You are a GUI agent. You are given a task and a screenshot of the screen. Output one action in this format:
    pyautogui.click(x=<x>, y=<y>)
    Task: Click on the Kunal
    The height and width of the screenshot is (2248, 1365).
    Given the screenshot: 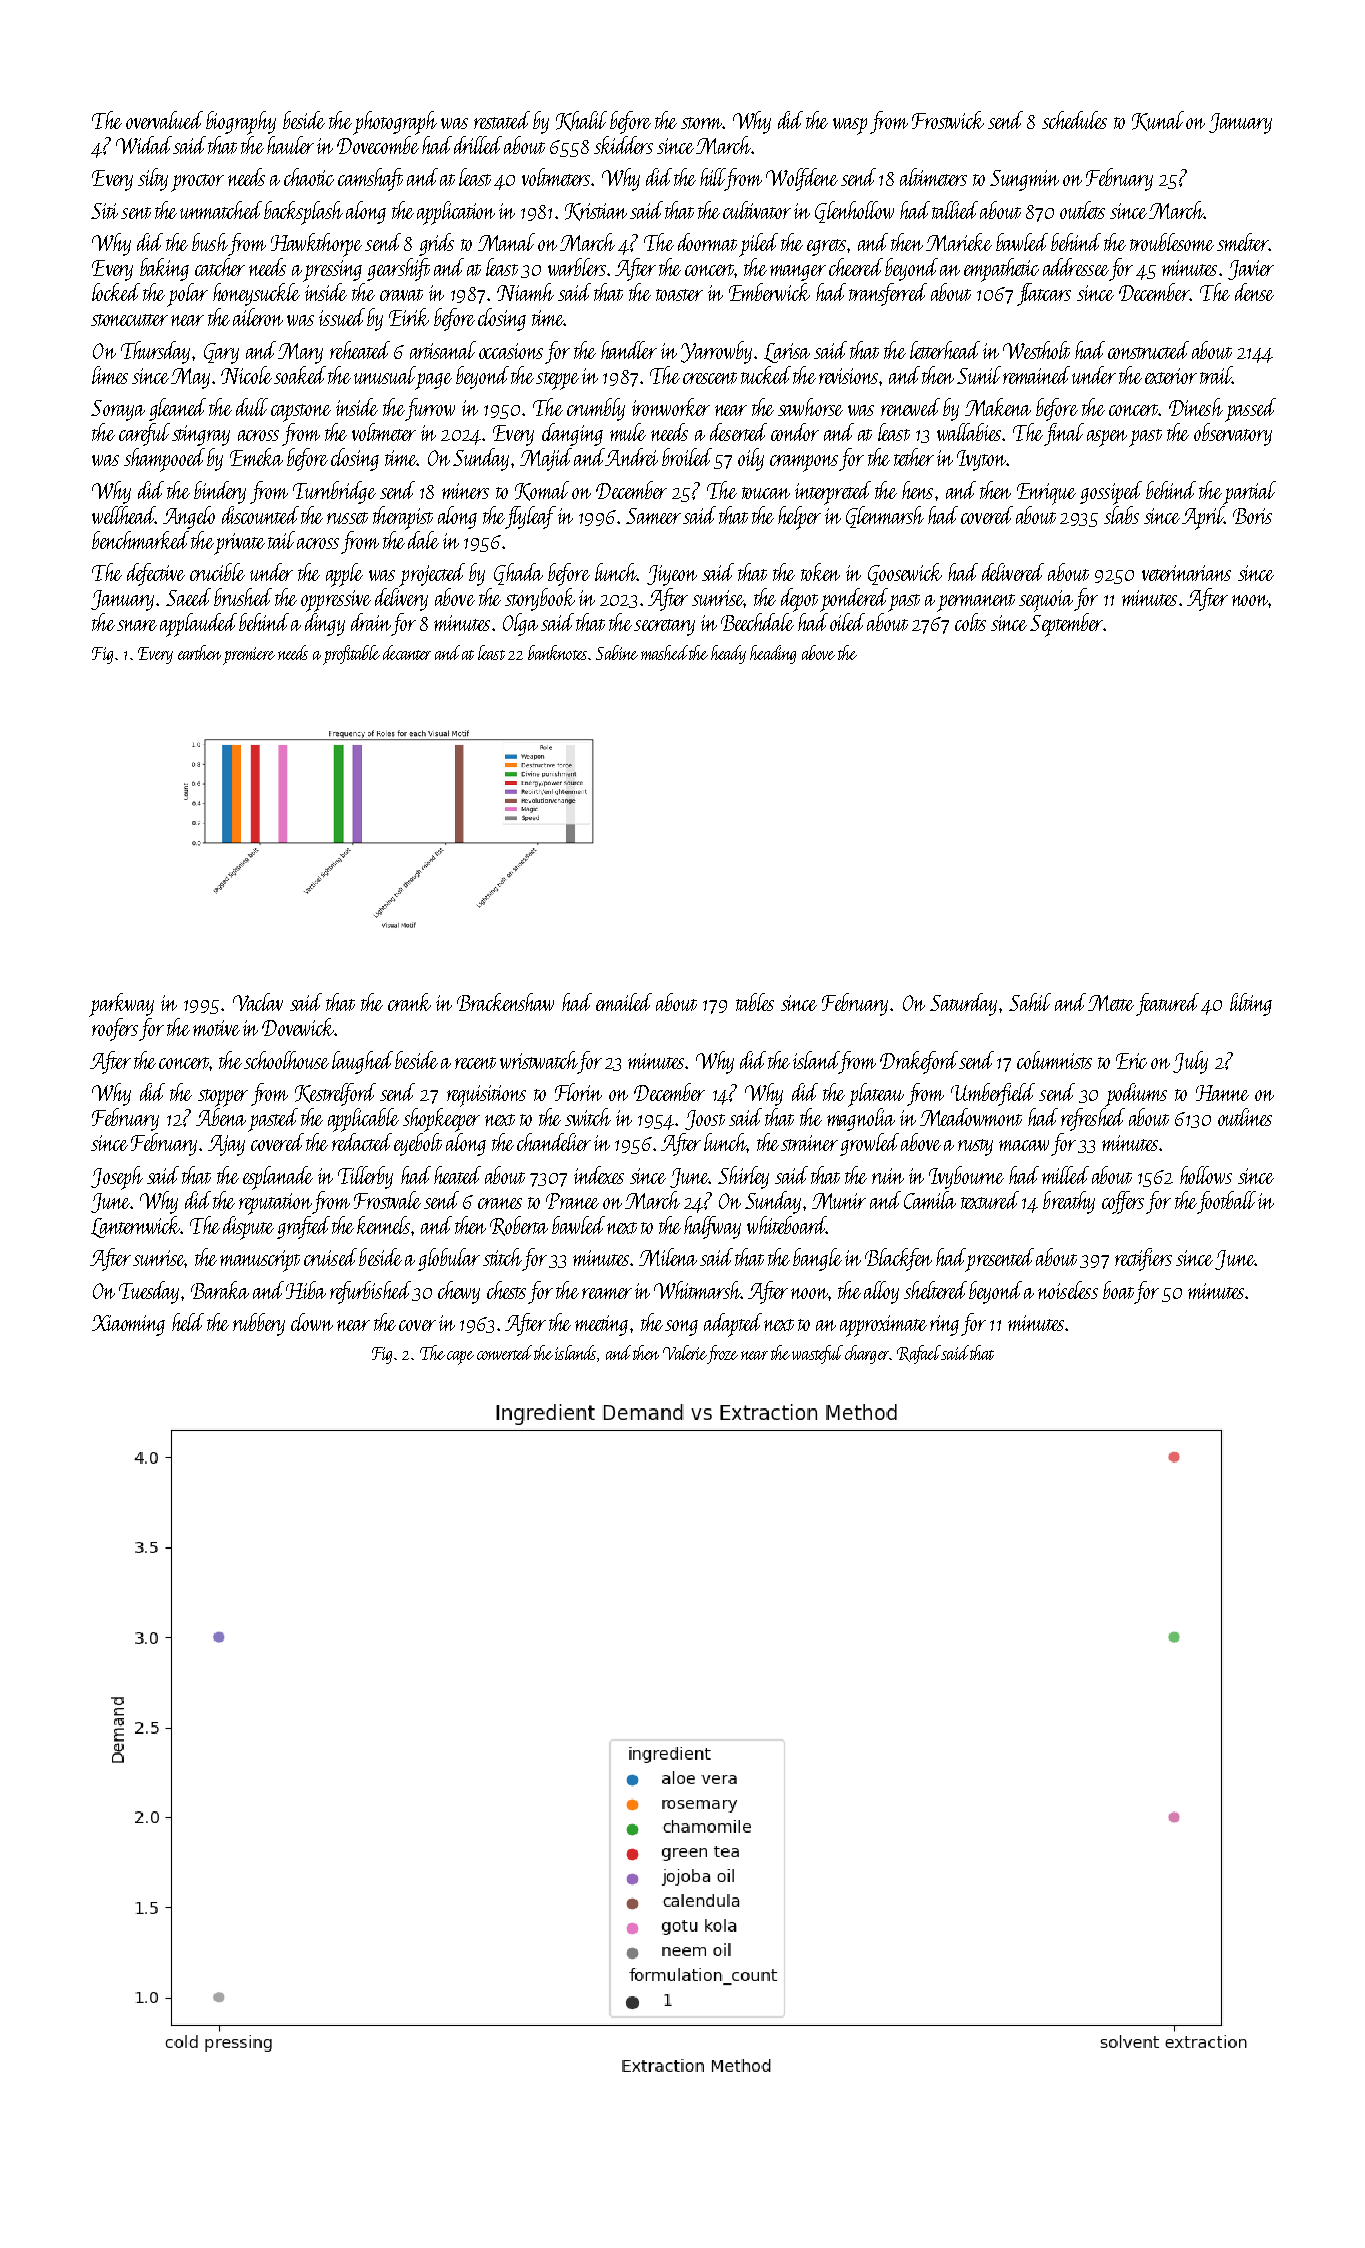 What is the action you would take?
    pyautogui.click(x=1158, y=121)
